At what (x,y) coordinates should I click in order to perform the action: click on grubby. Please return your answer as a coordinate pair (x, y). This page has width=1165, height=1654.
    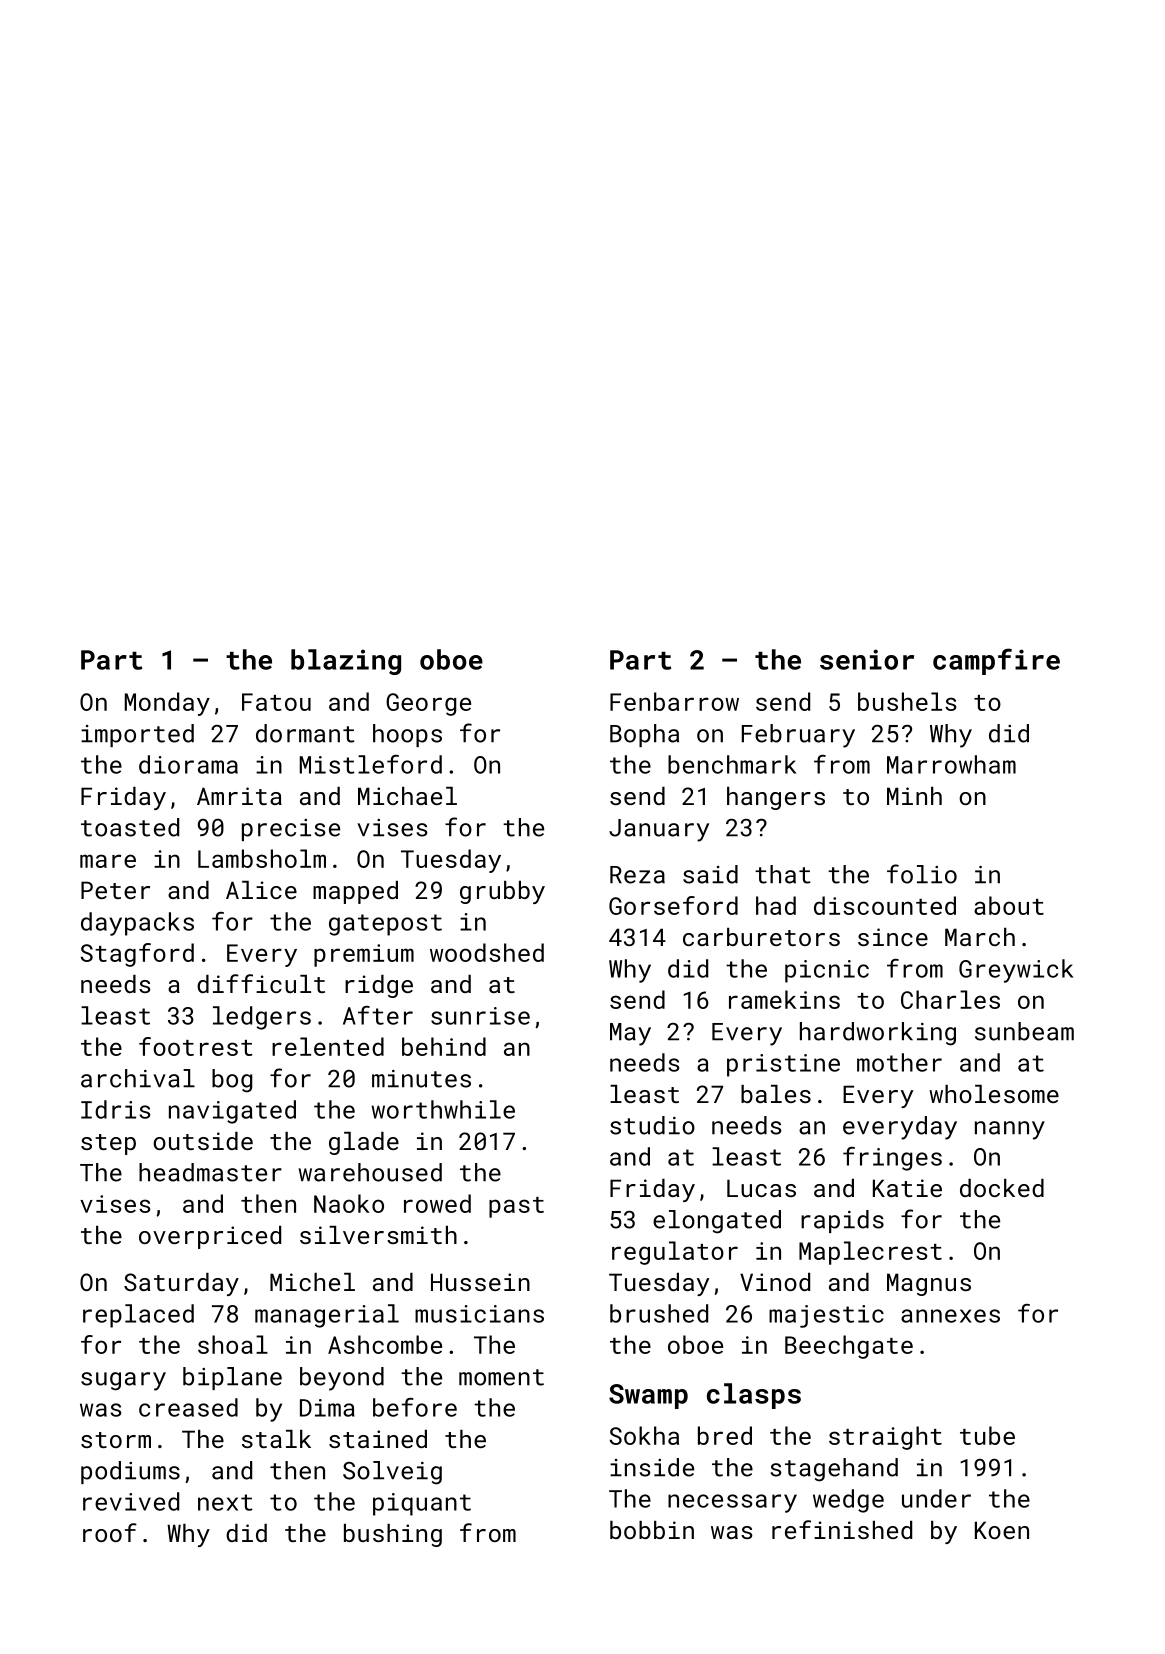
    Looking at the image, I should click on (502, 892).
